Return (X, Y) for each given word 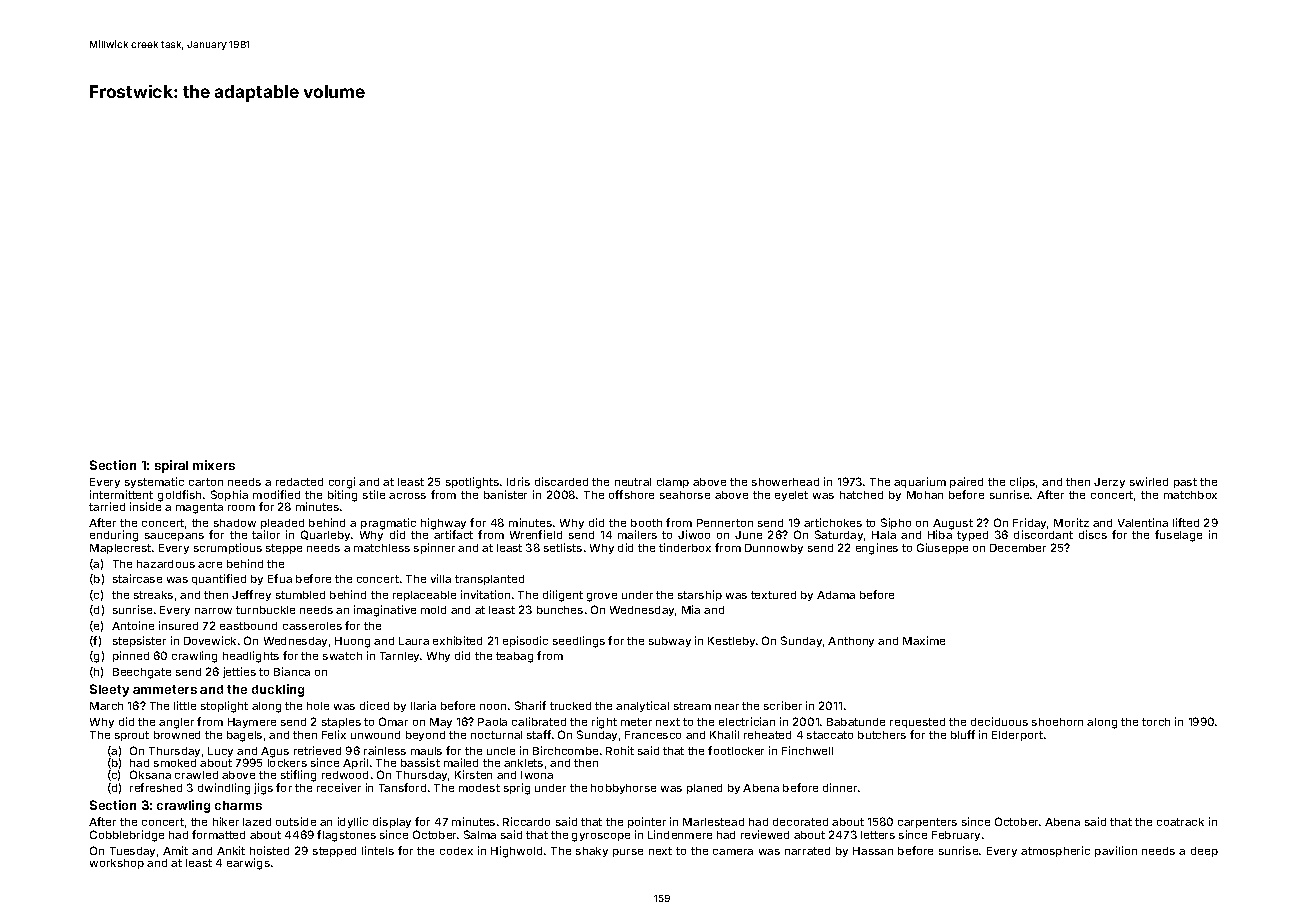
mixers (214, 465)
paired (966, 482)
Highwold (516, 852)
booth (646, 523)
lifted (1186, 522)
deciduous (999, 721)
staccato (830, 735)
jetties (239, 672)
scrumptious (228, 548)
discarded (561, 481)
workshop (117, 864)
